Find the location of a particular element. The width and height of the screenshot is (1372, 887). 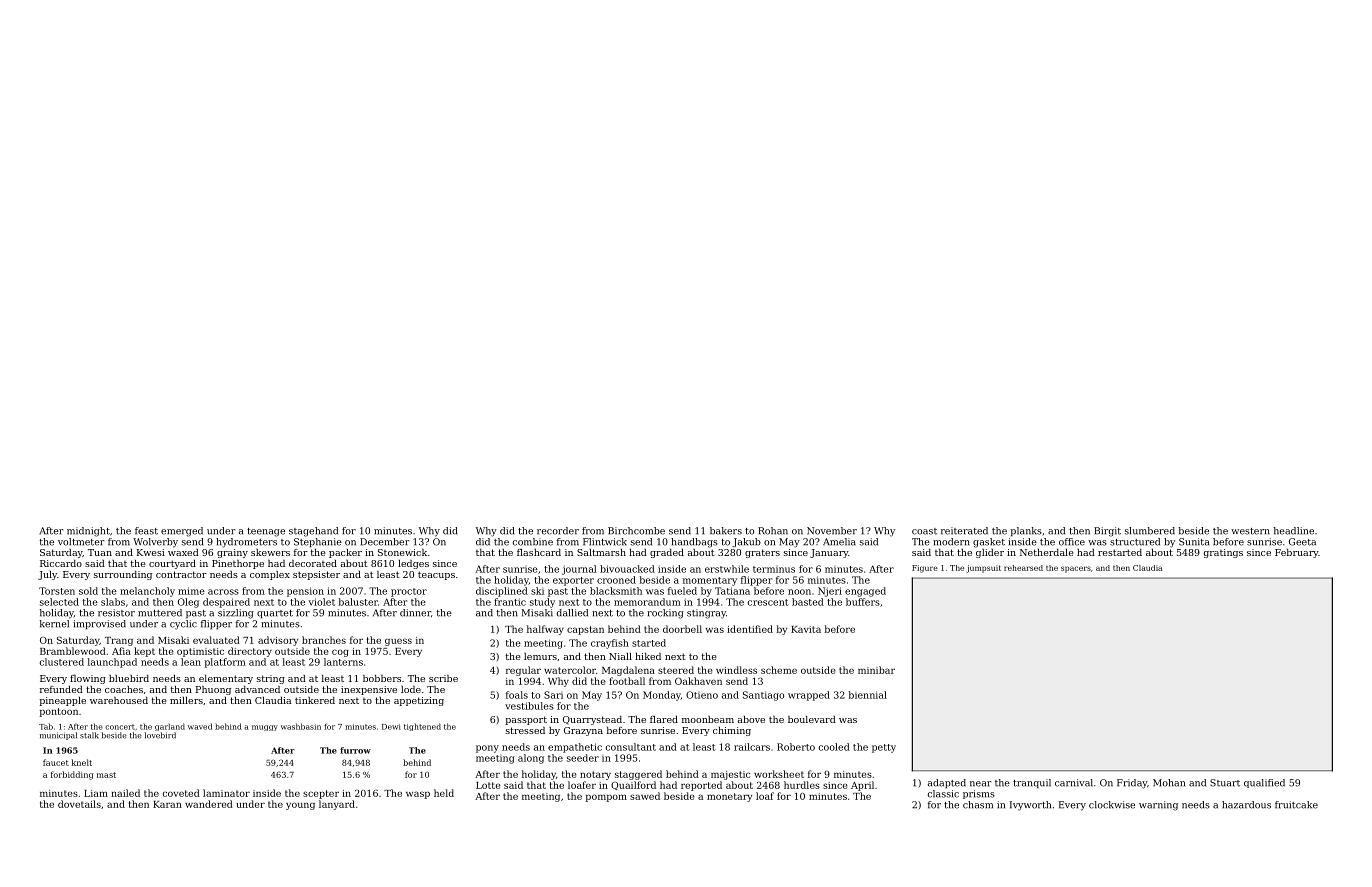

minibar is located at coordinates (876, 670).
